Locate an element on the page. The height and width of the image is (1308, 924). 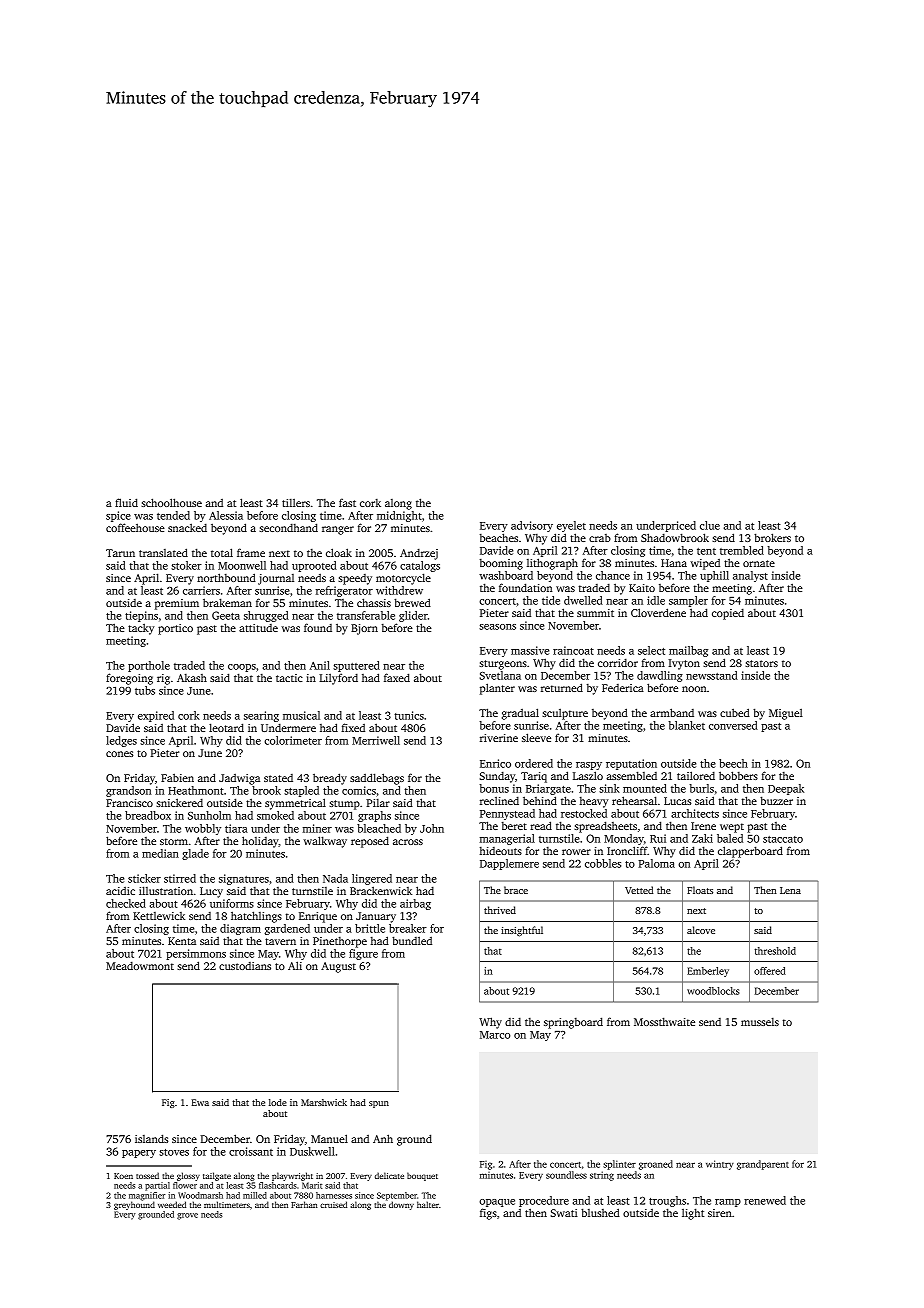
Marco is located at coordinates (495, 1035).
